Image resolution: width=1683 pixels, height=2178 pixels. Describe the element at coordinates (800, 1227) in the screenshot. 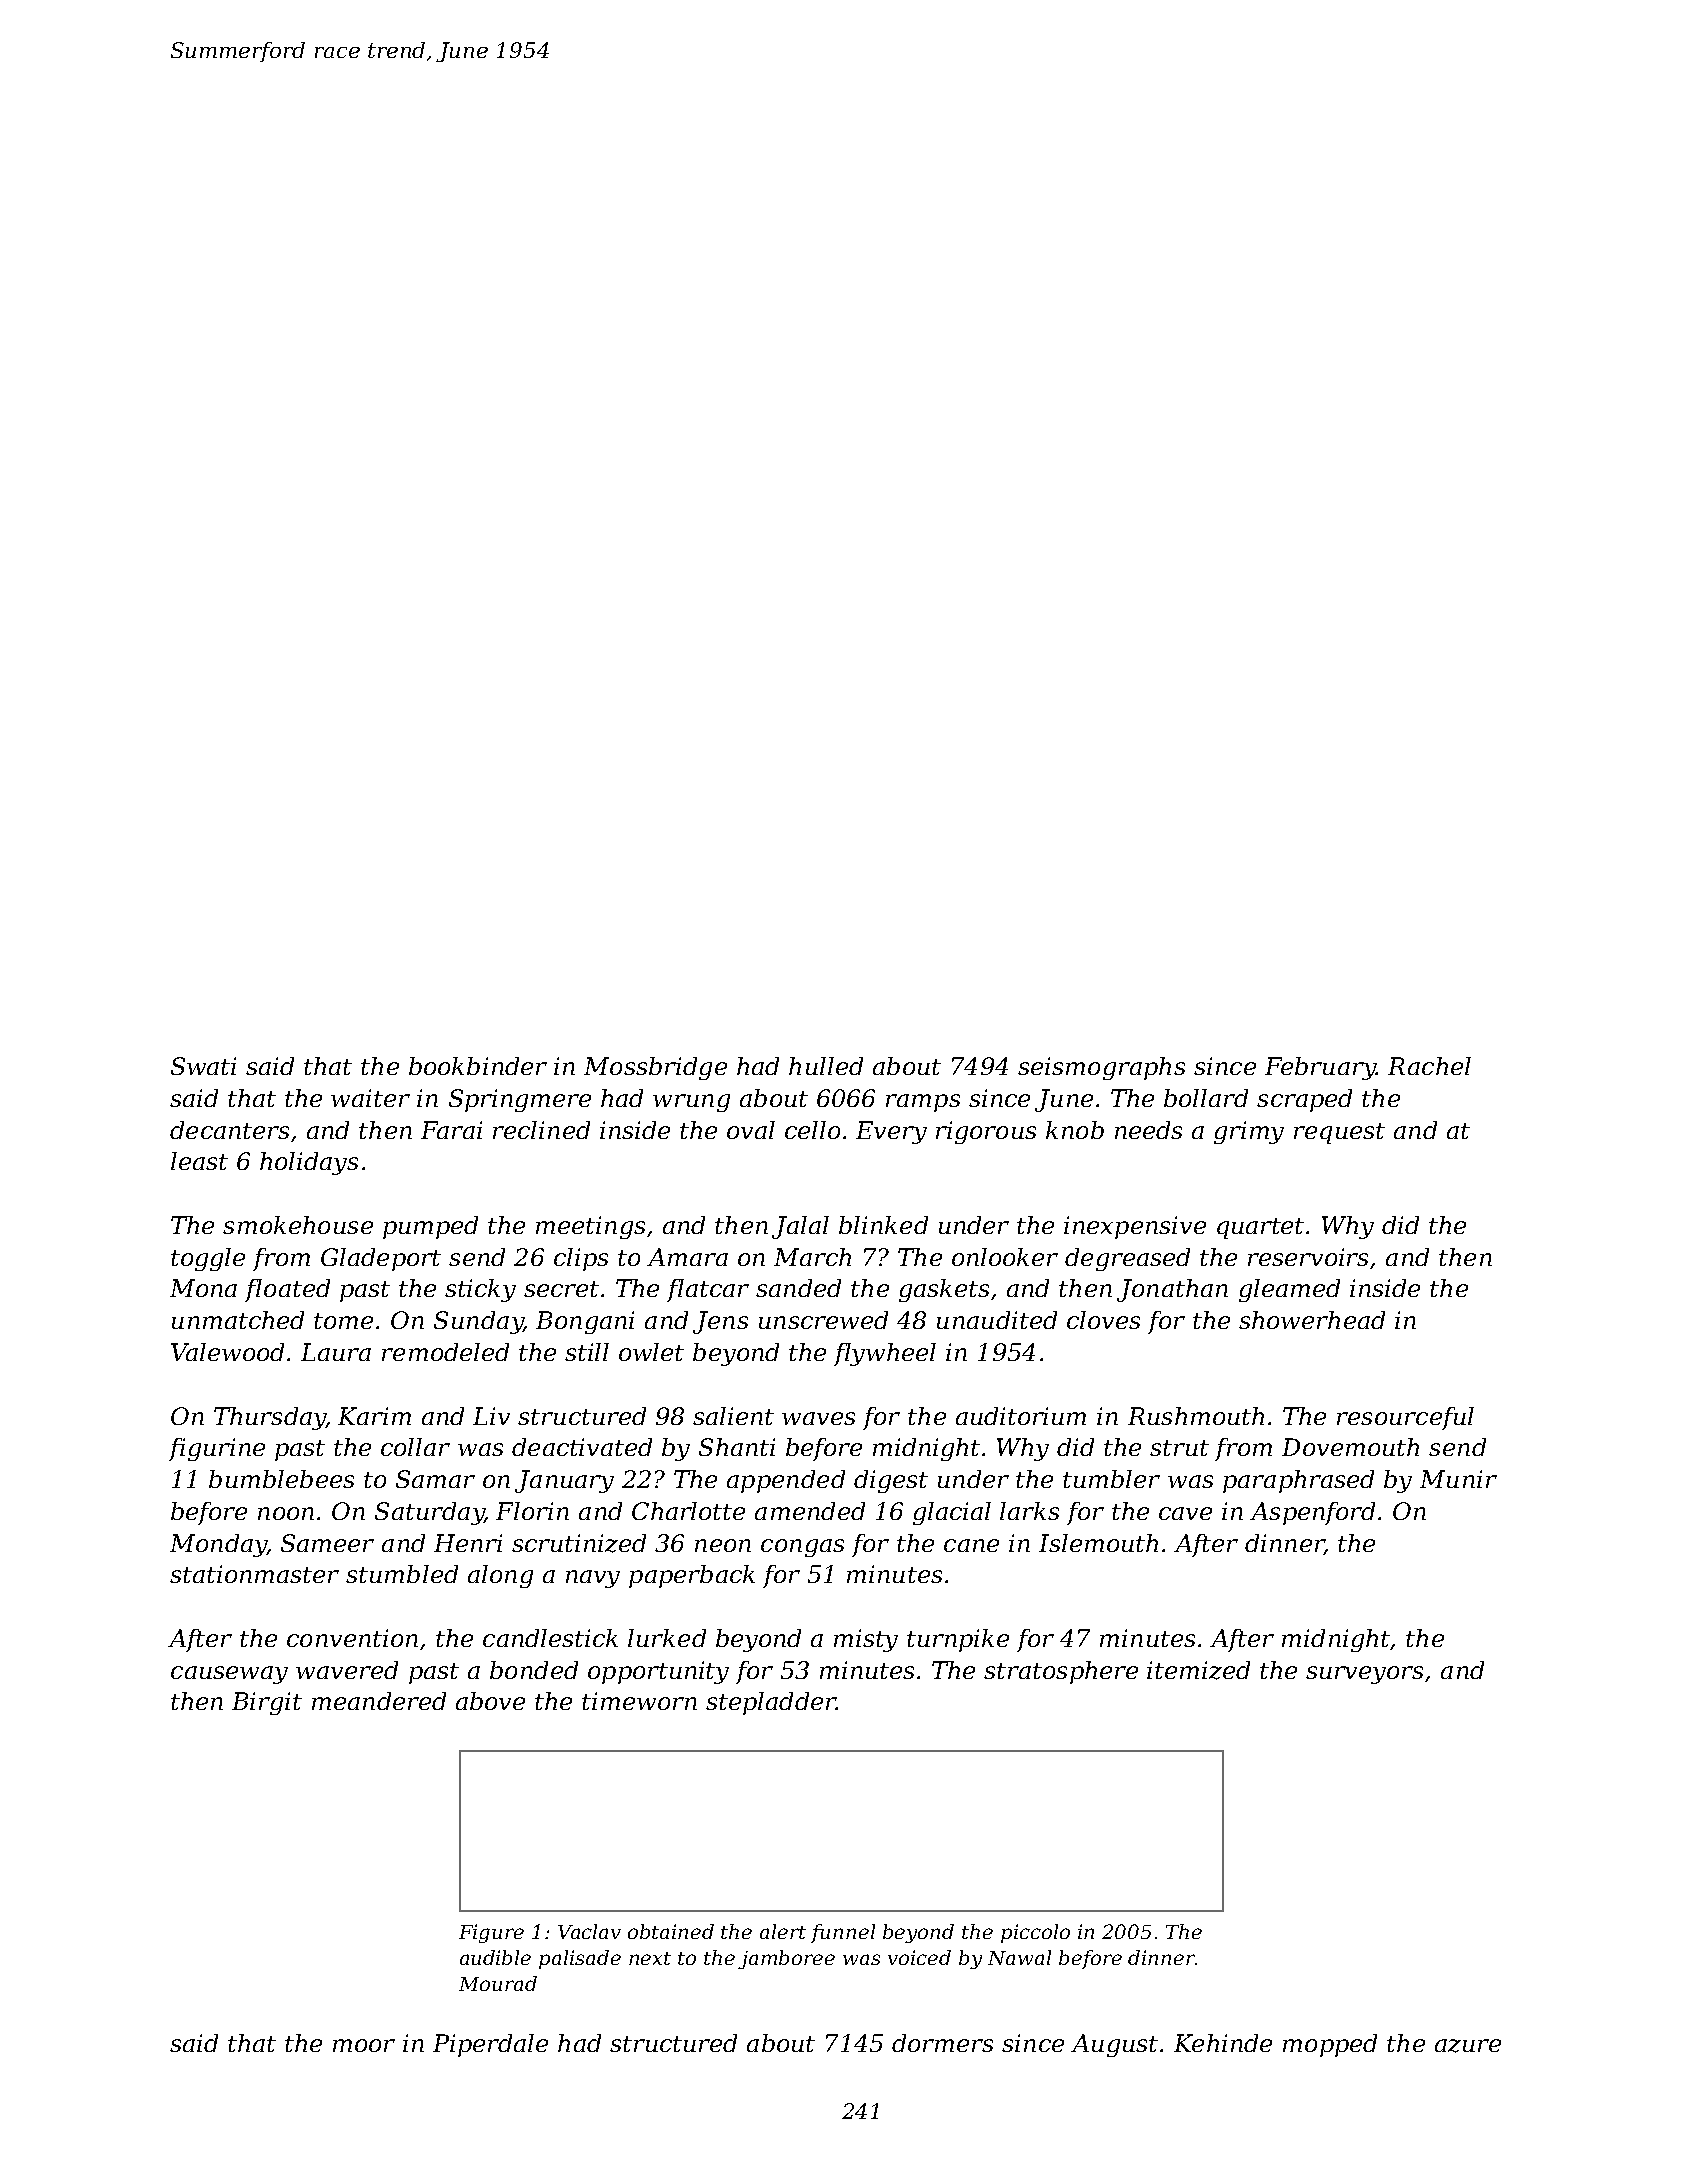

I see `Jalal` at that location.
